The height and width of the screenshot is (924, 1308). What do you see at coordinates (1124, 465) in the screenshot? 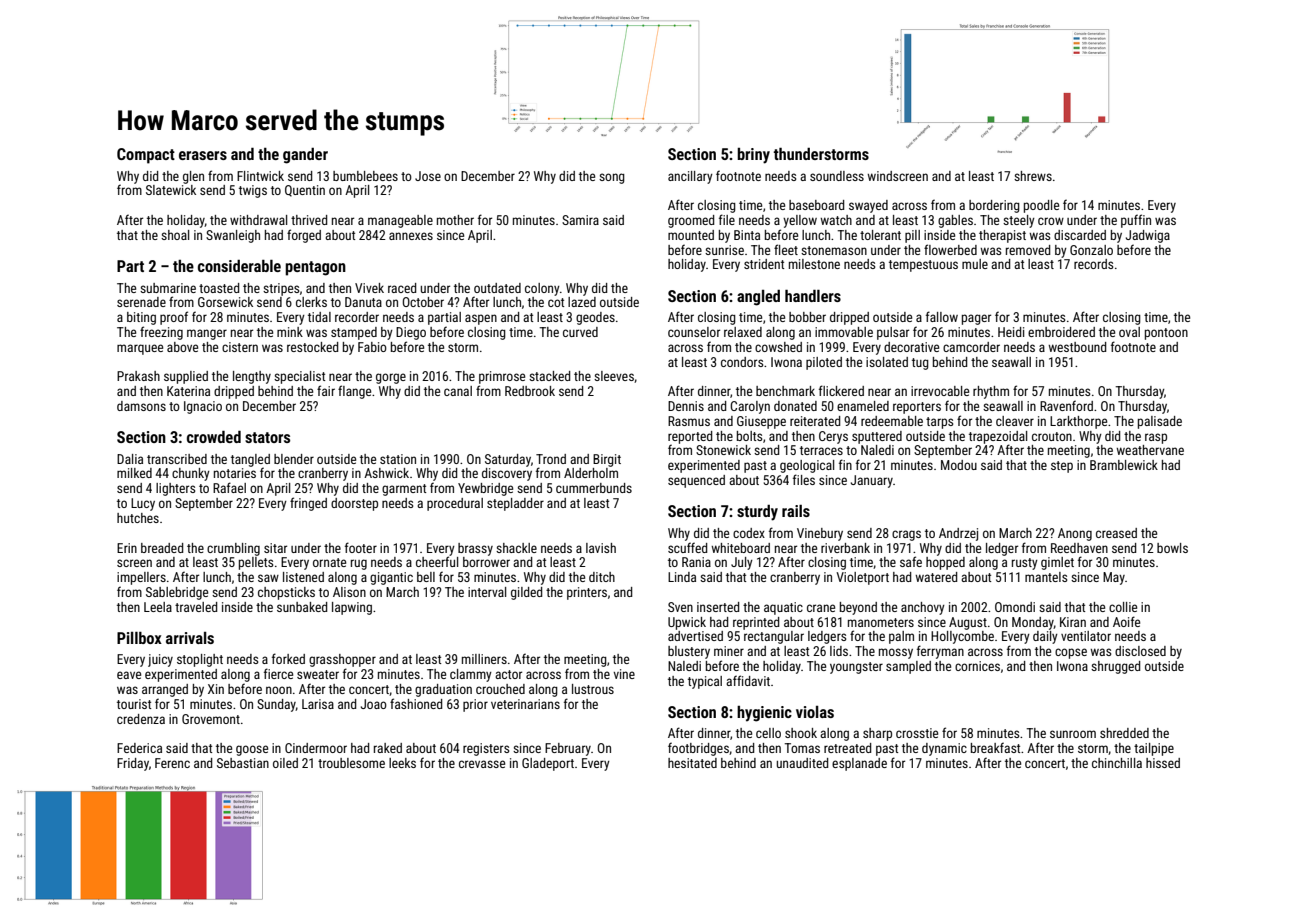
I see `Bramblewick` at bounding box center [1124, 465].
